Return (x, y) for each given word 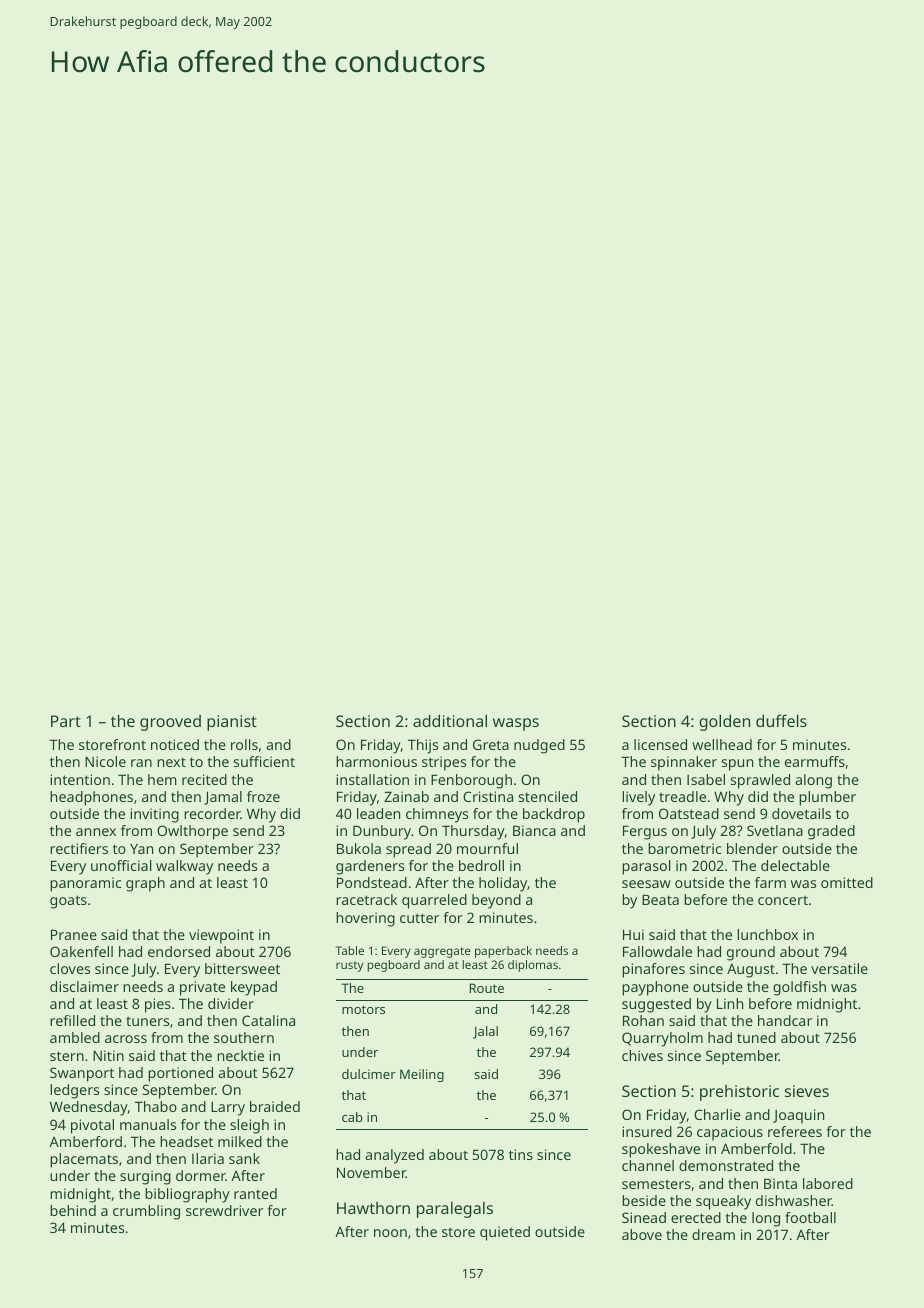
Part (66, 721)
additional (450, 721)
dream (713, 1234)
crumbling (146, 1212)
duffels (781, 720)
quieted (505, 1233)
